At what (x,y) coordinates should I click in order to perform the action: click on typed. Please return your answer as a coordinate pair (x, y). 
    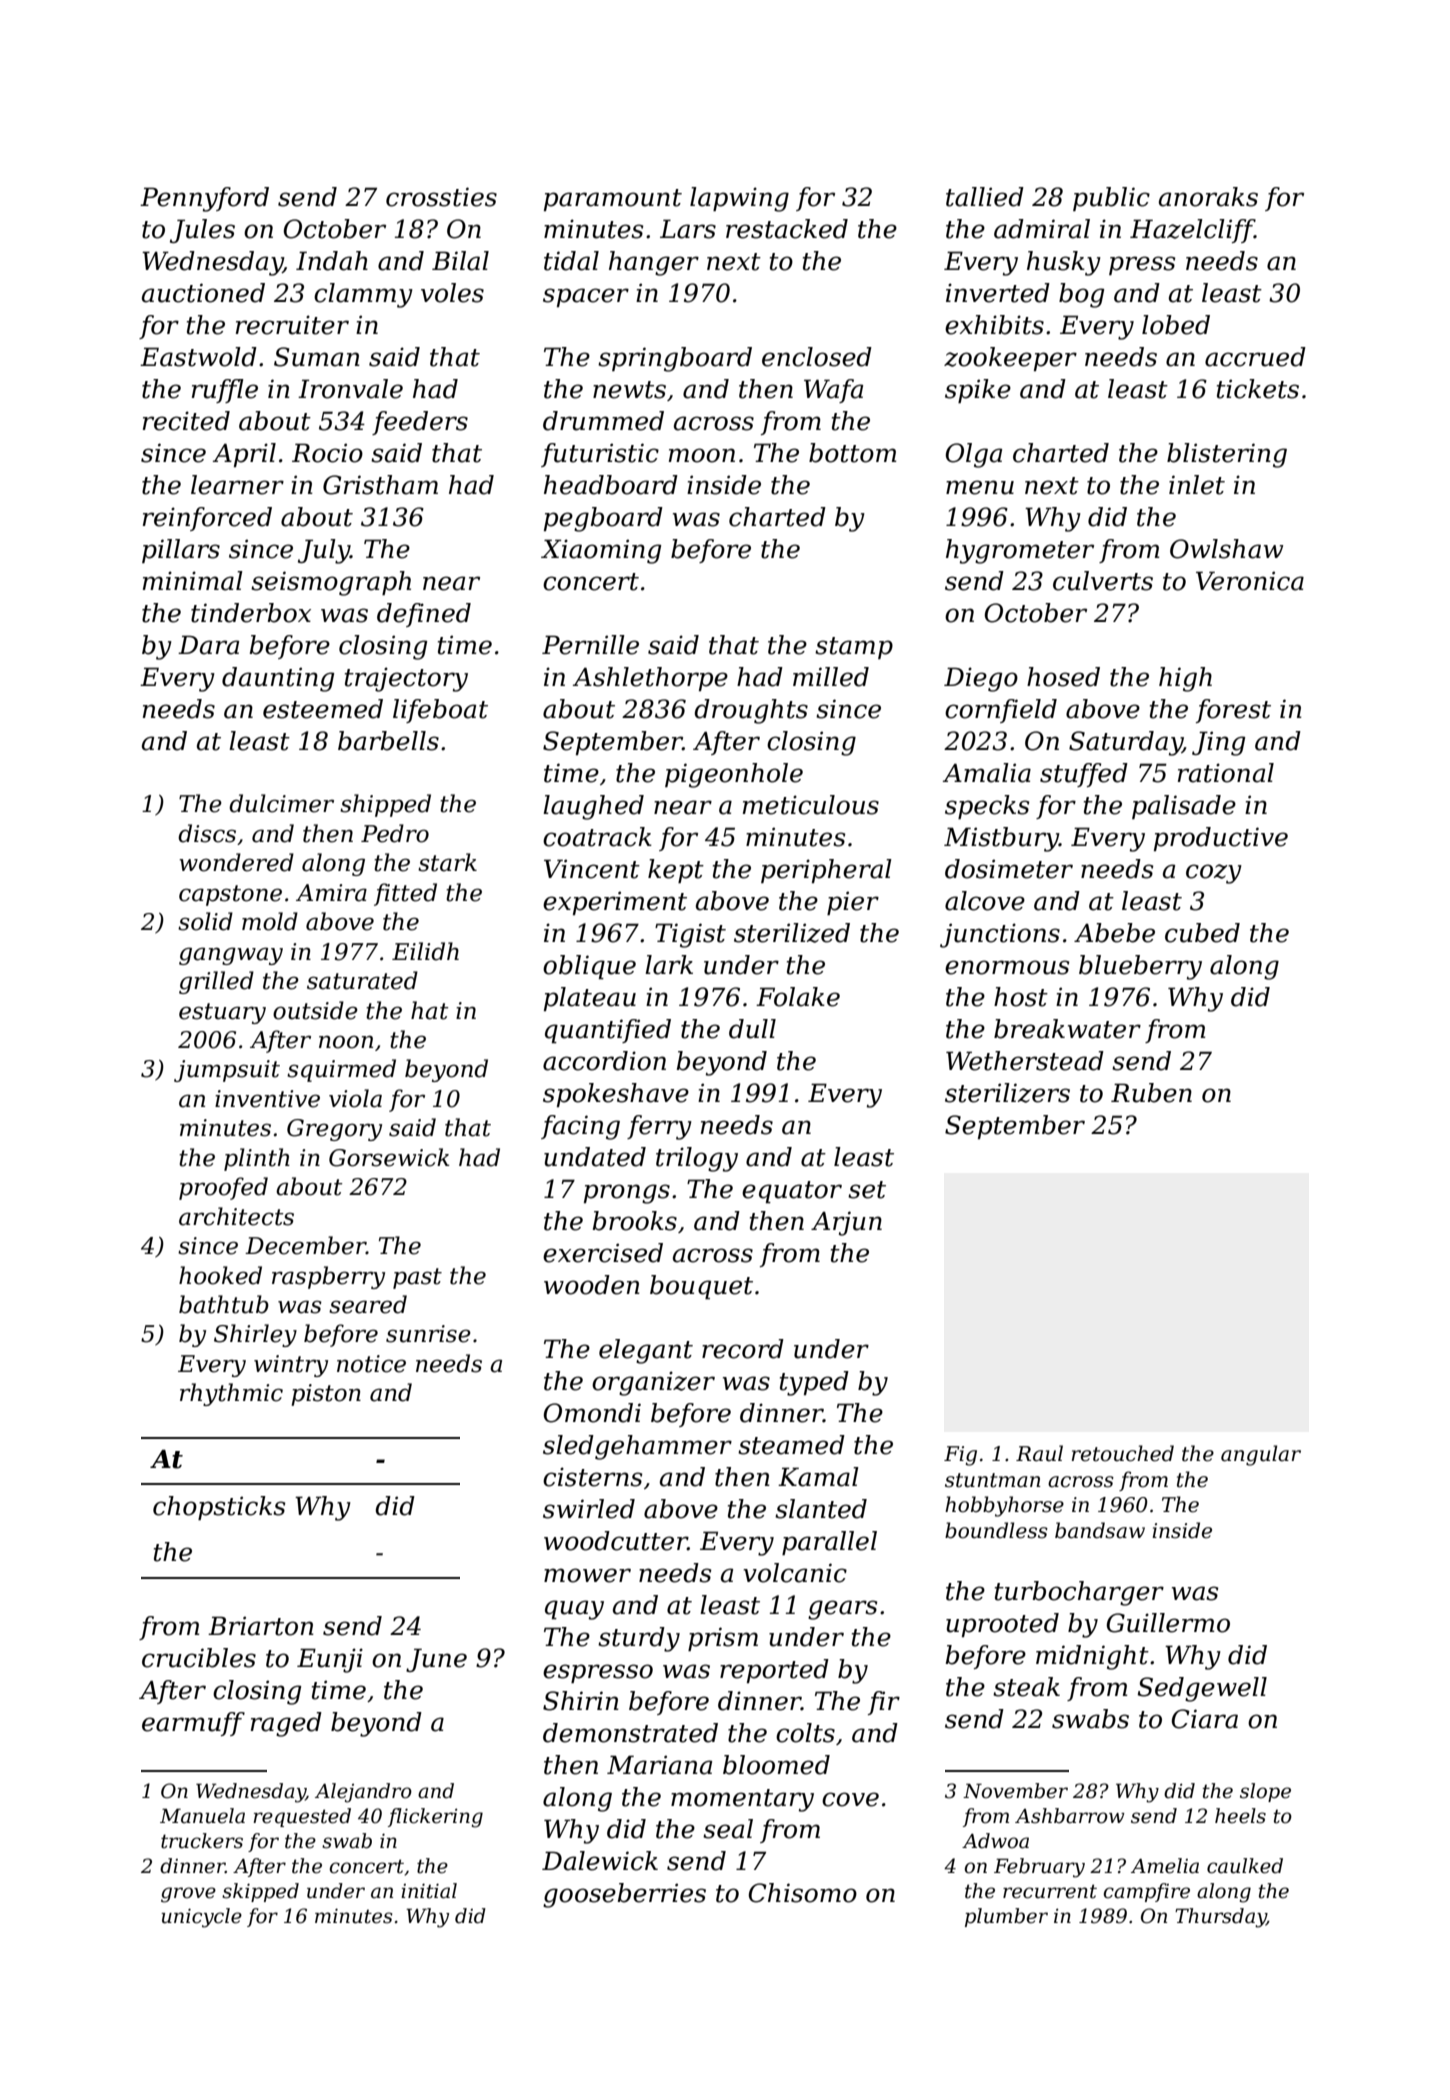
    Looking at the image, I should click on (814, 1383).
